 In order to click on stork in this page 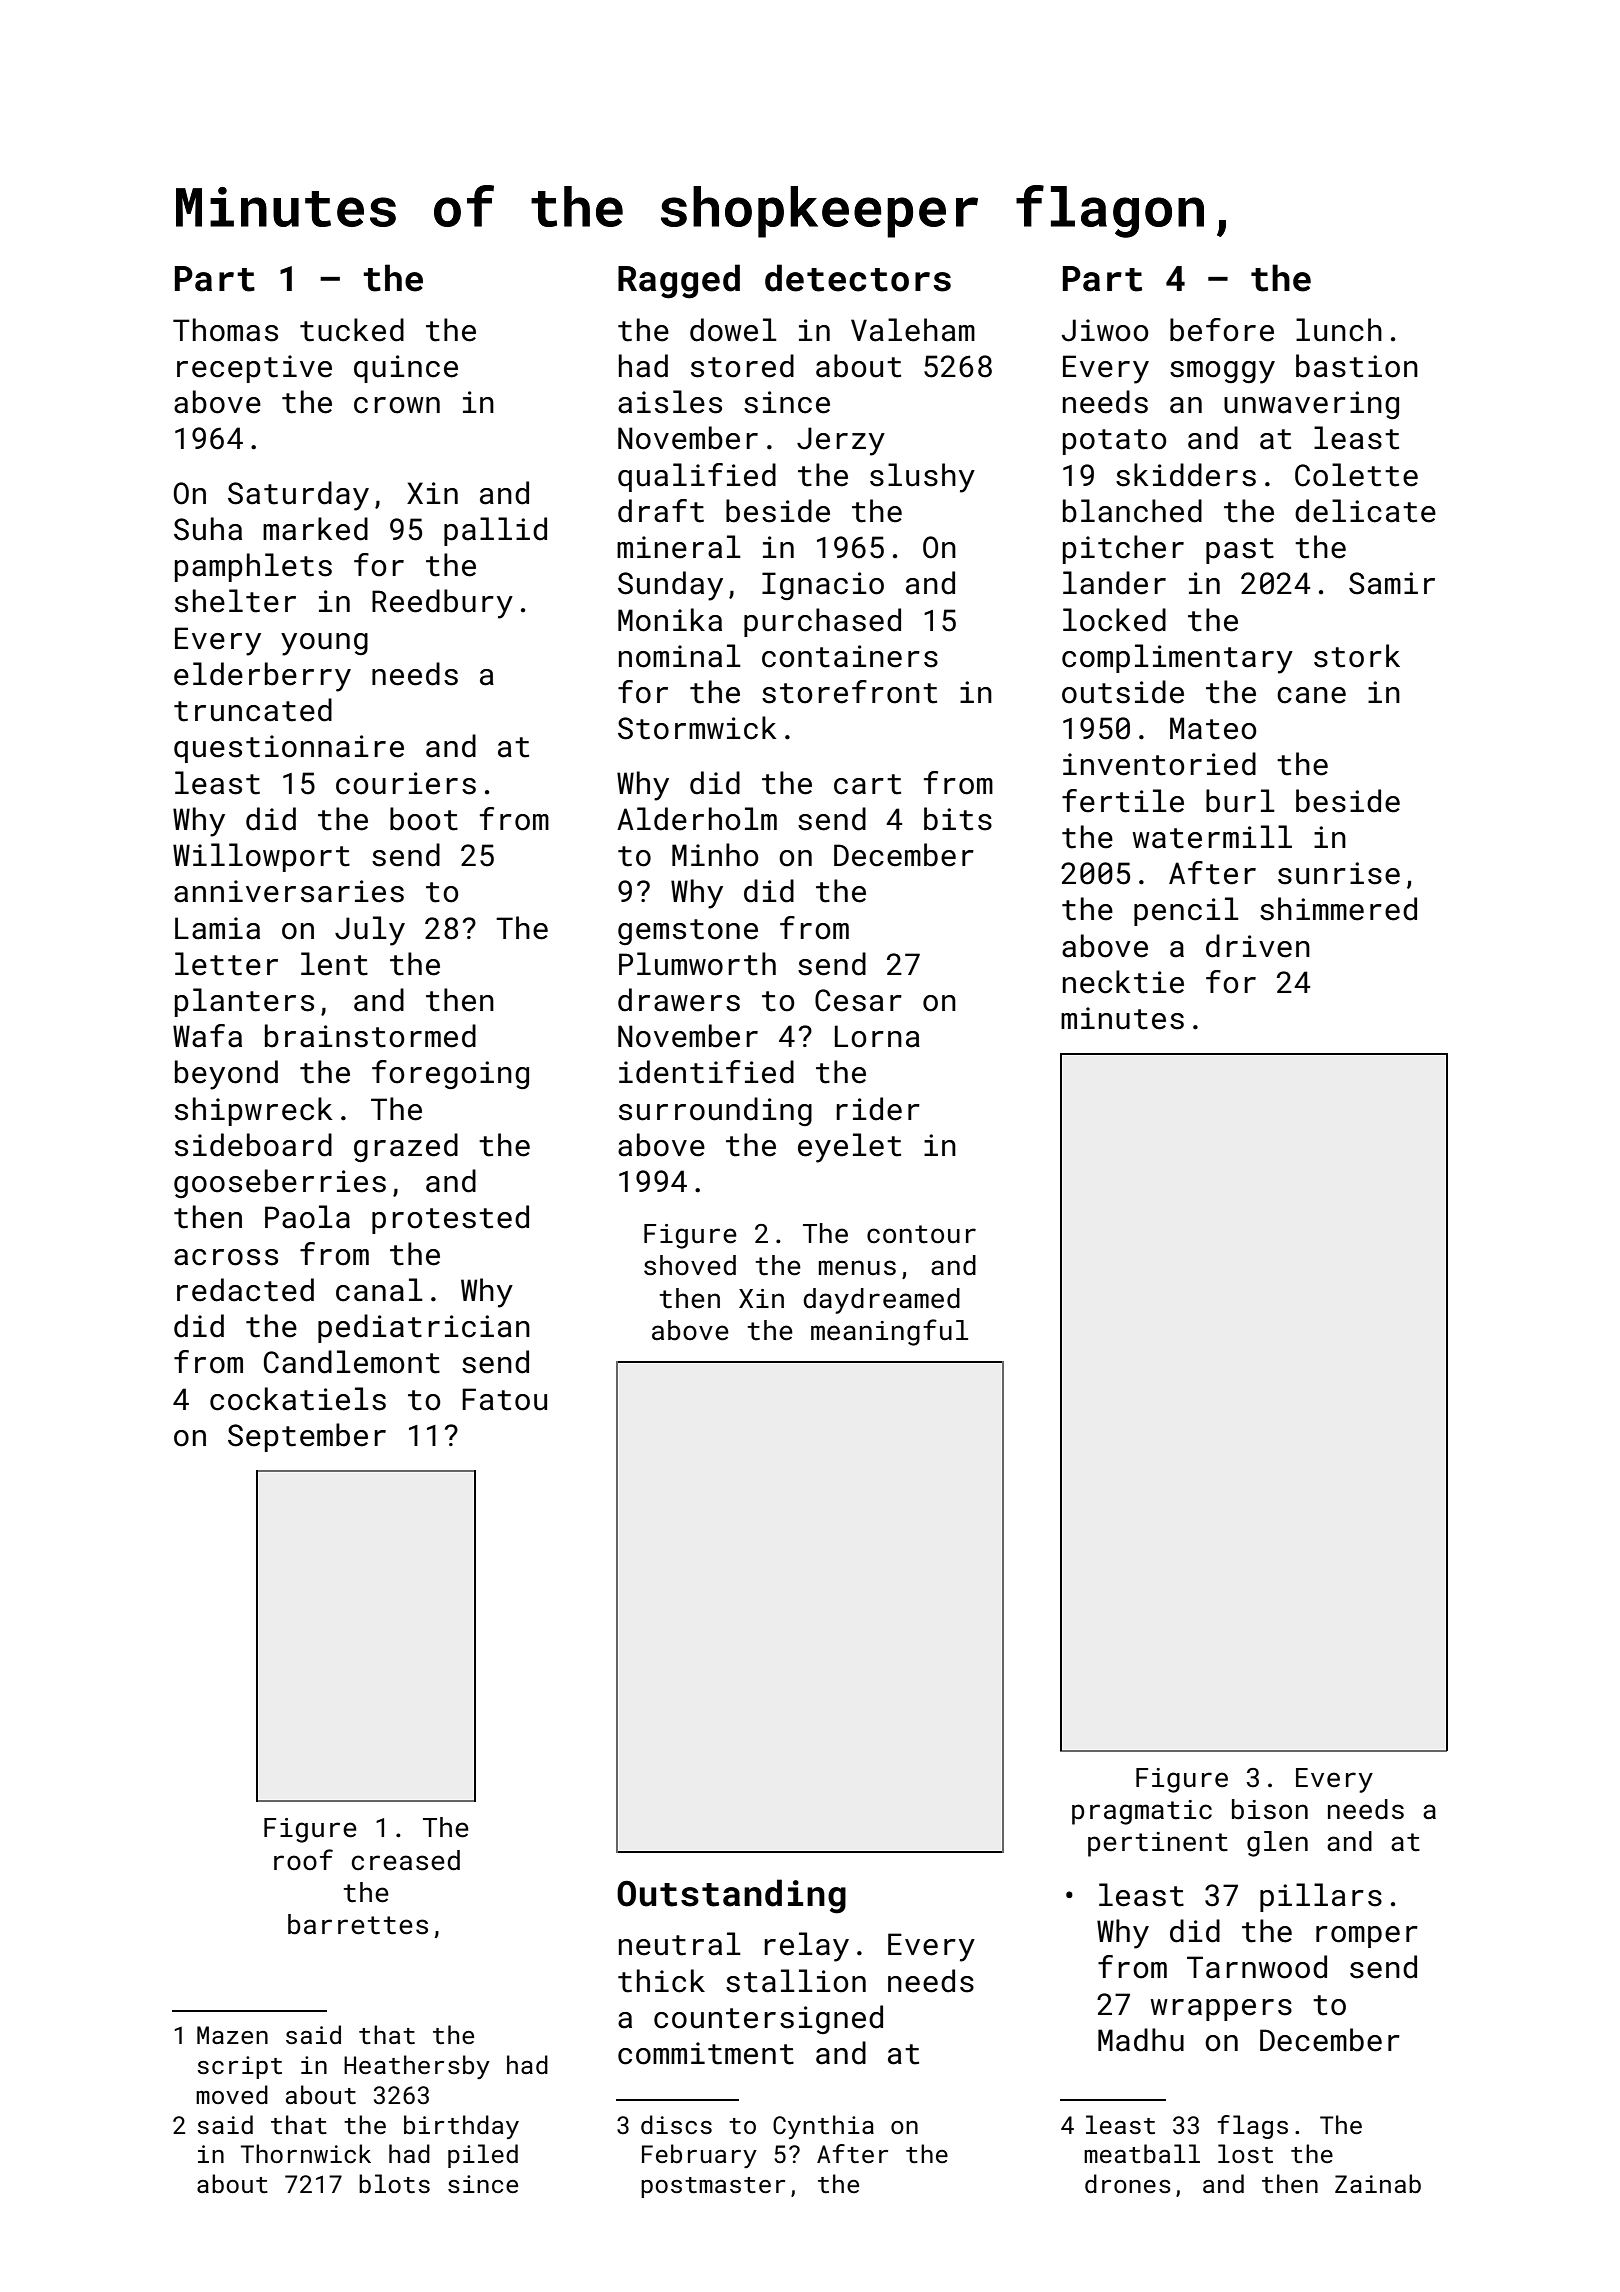, I will do `click(1357, 656)`.
